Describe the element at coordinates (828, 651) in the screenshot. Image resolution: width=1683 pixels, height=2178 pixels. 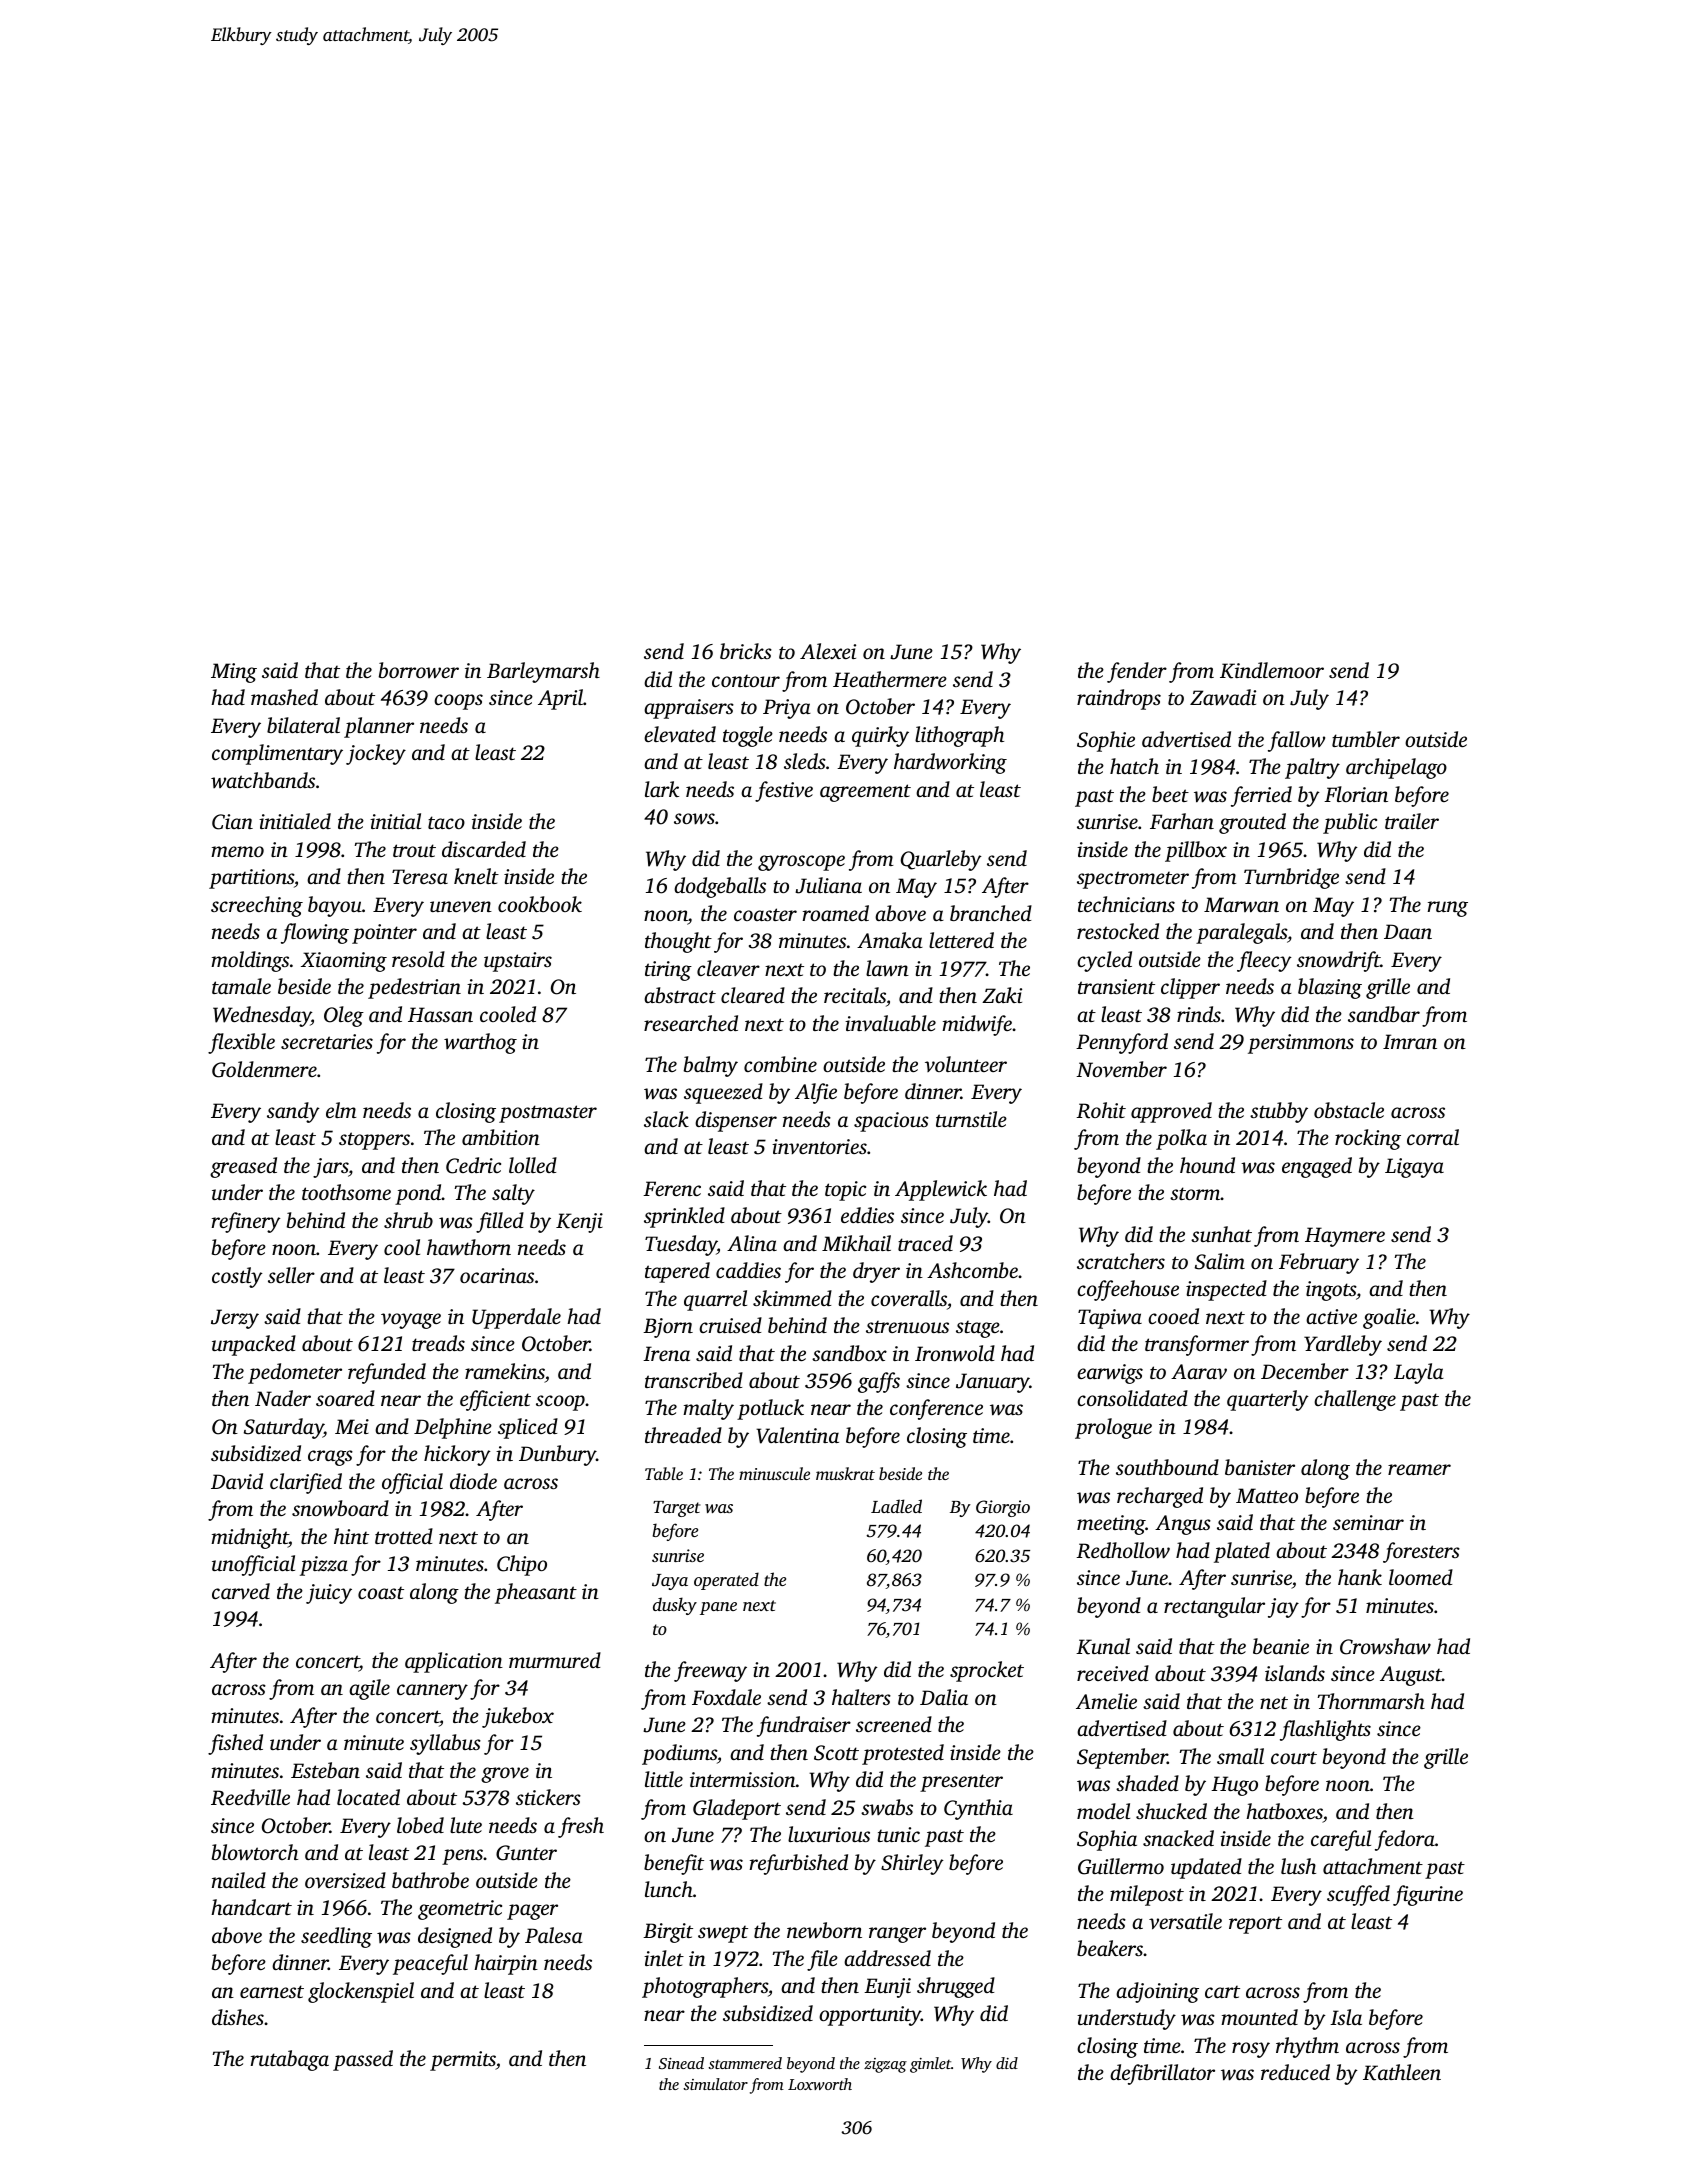
I see `Alexei` at that location.
